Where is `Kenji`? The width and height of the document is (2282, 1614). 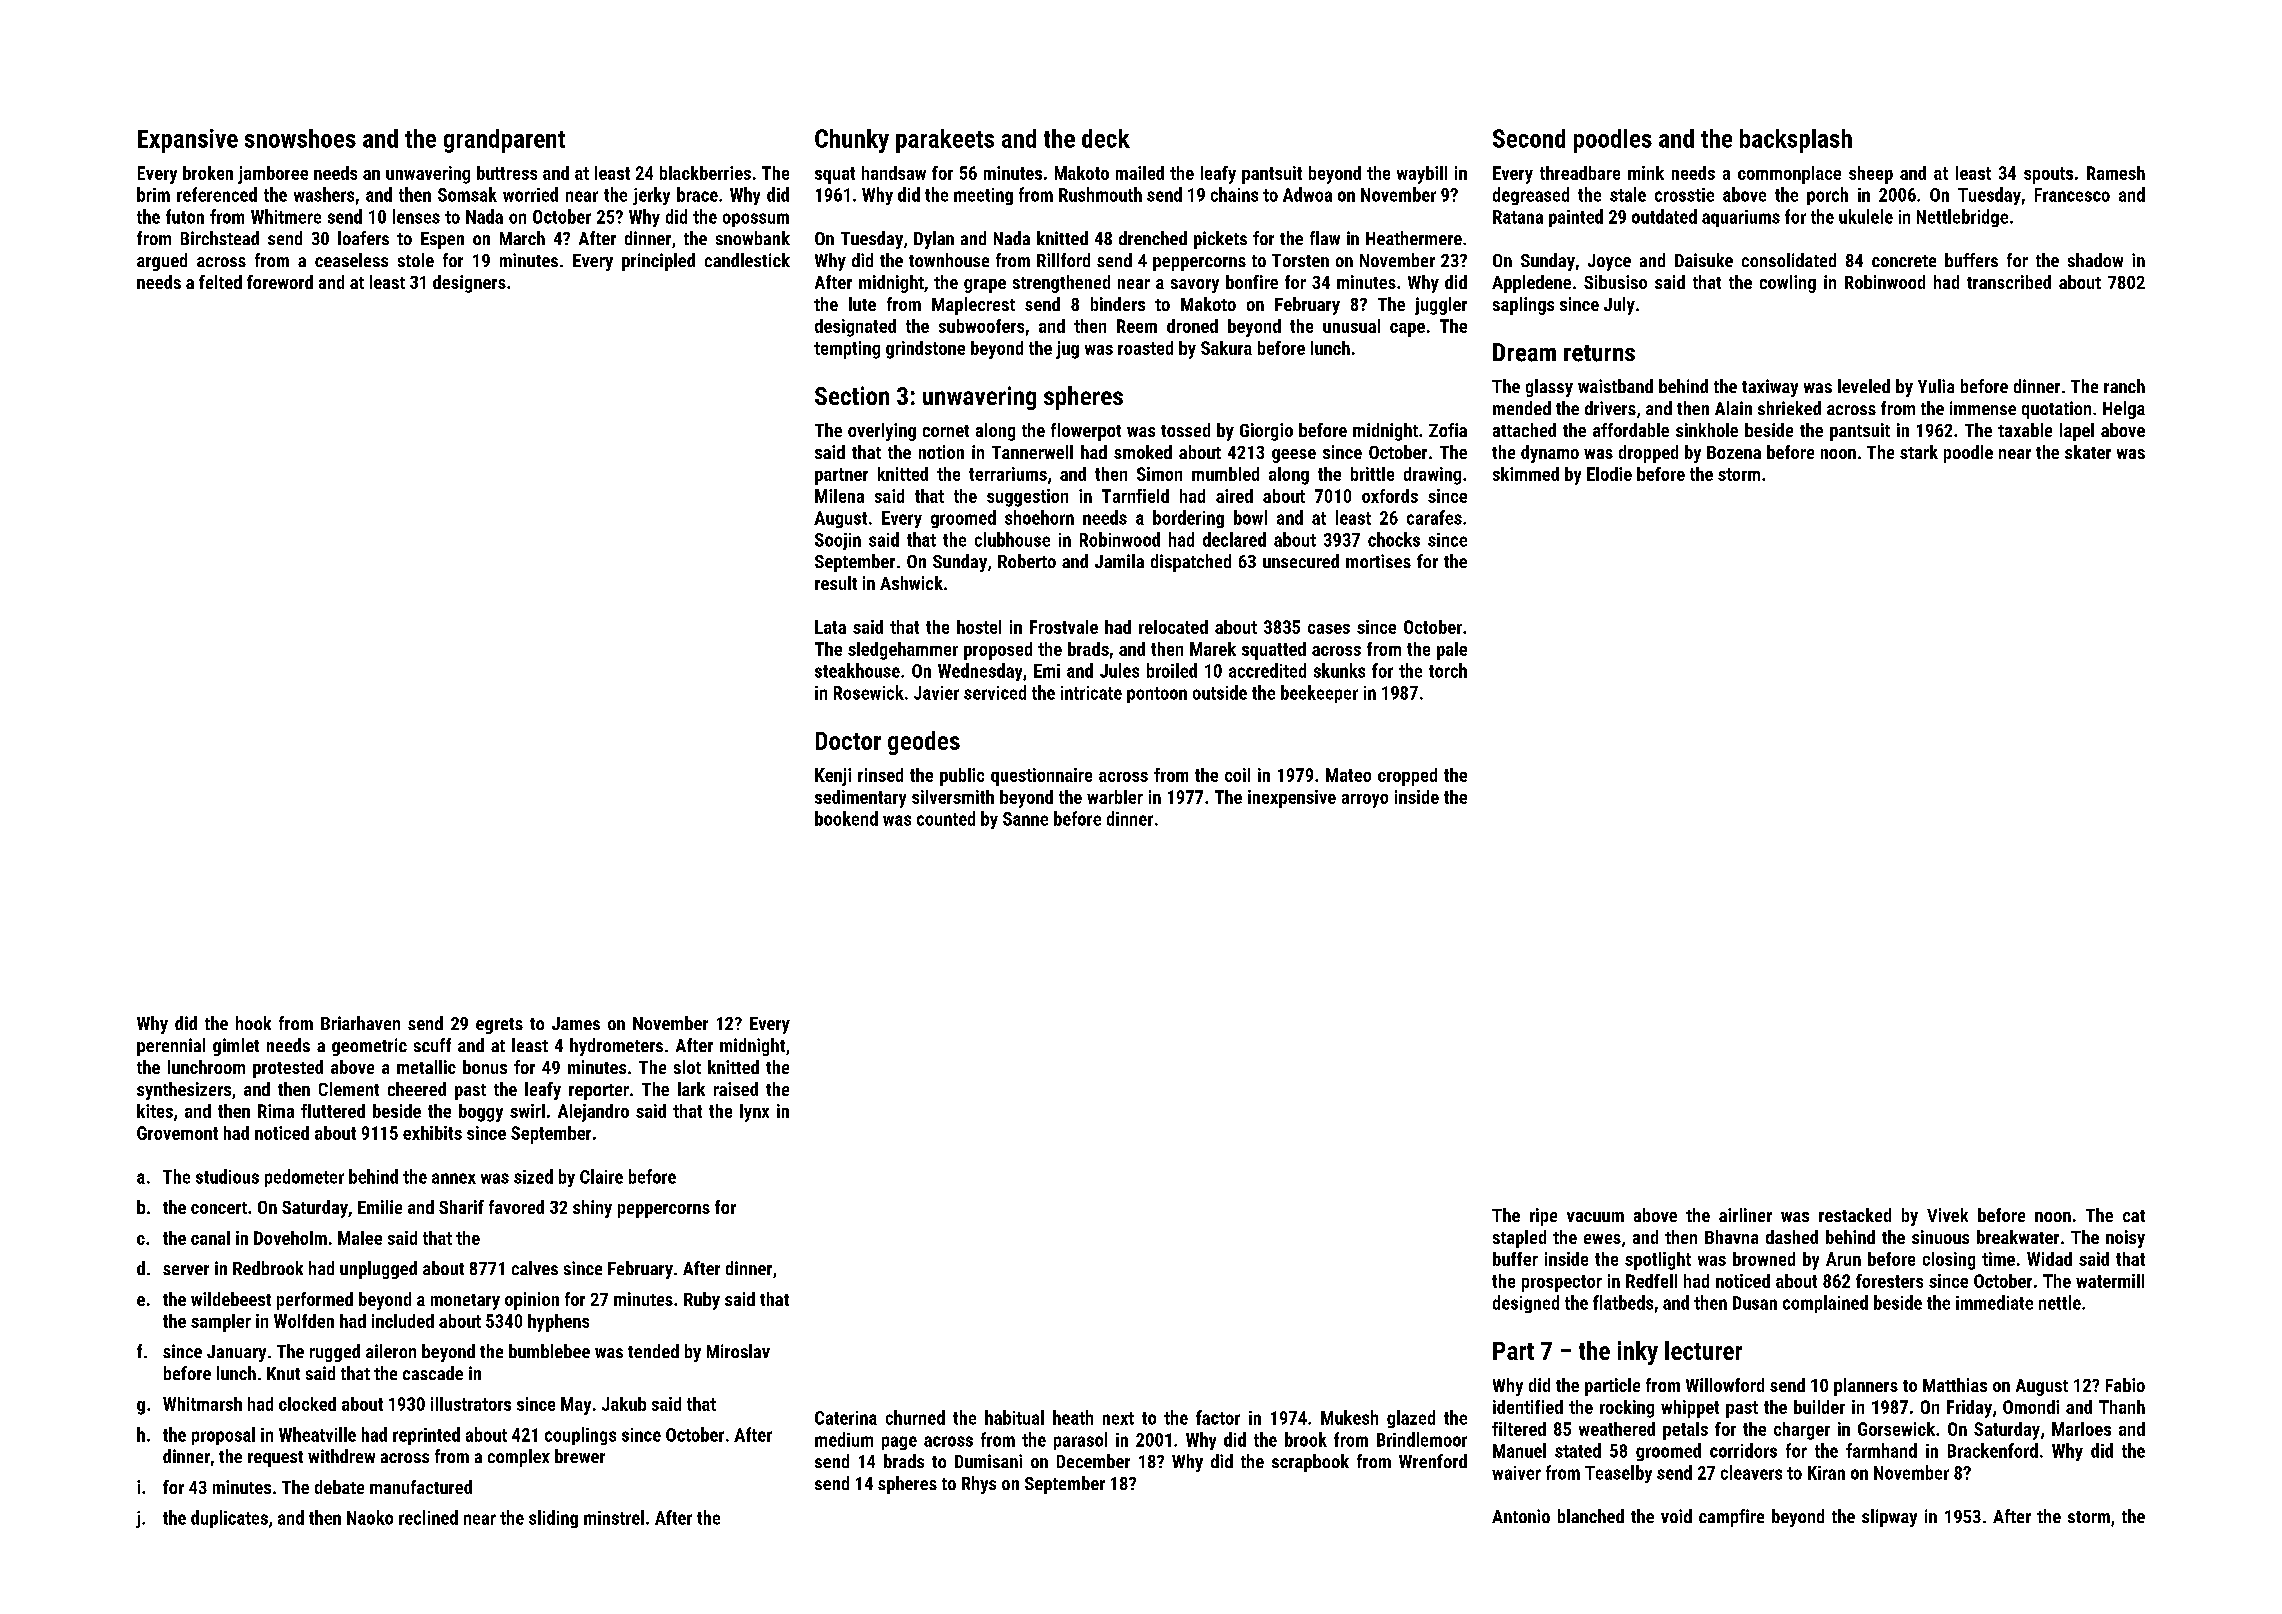 Kenji is located at coordinates (833, 777).
